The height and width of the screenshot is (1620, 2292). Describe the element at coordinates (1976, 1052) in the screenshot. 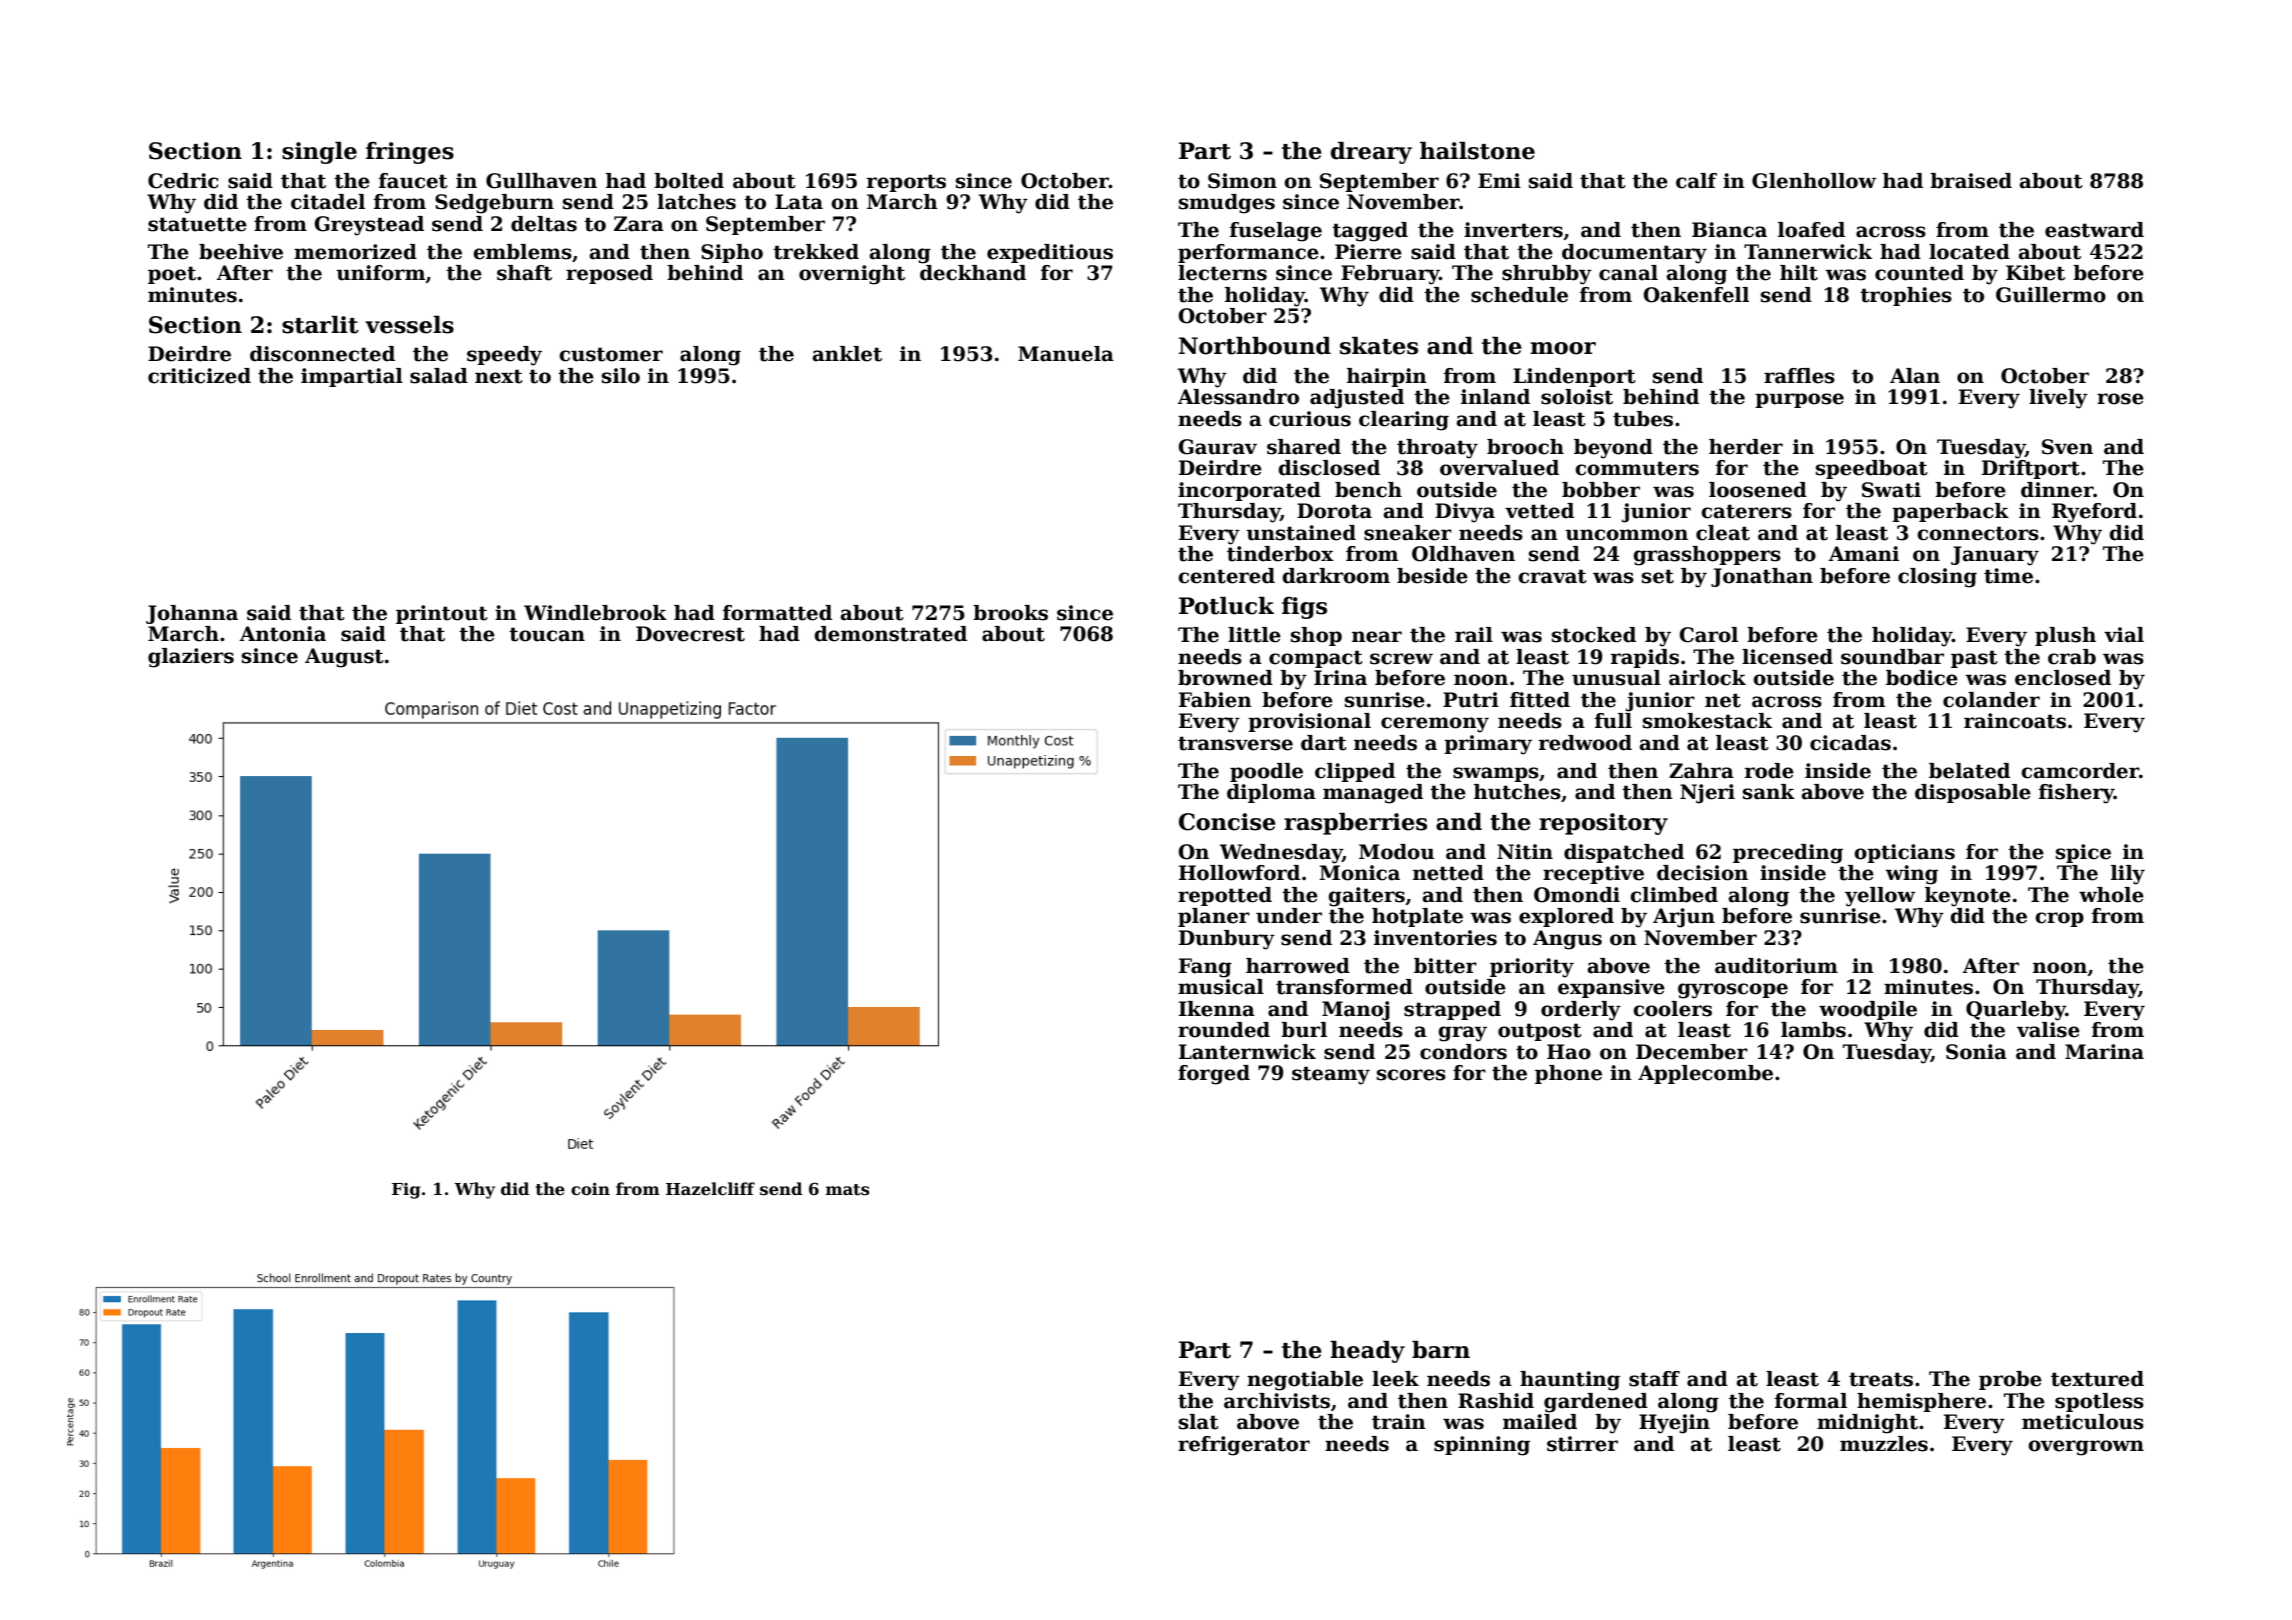

I see `Sonia` at that location.
